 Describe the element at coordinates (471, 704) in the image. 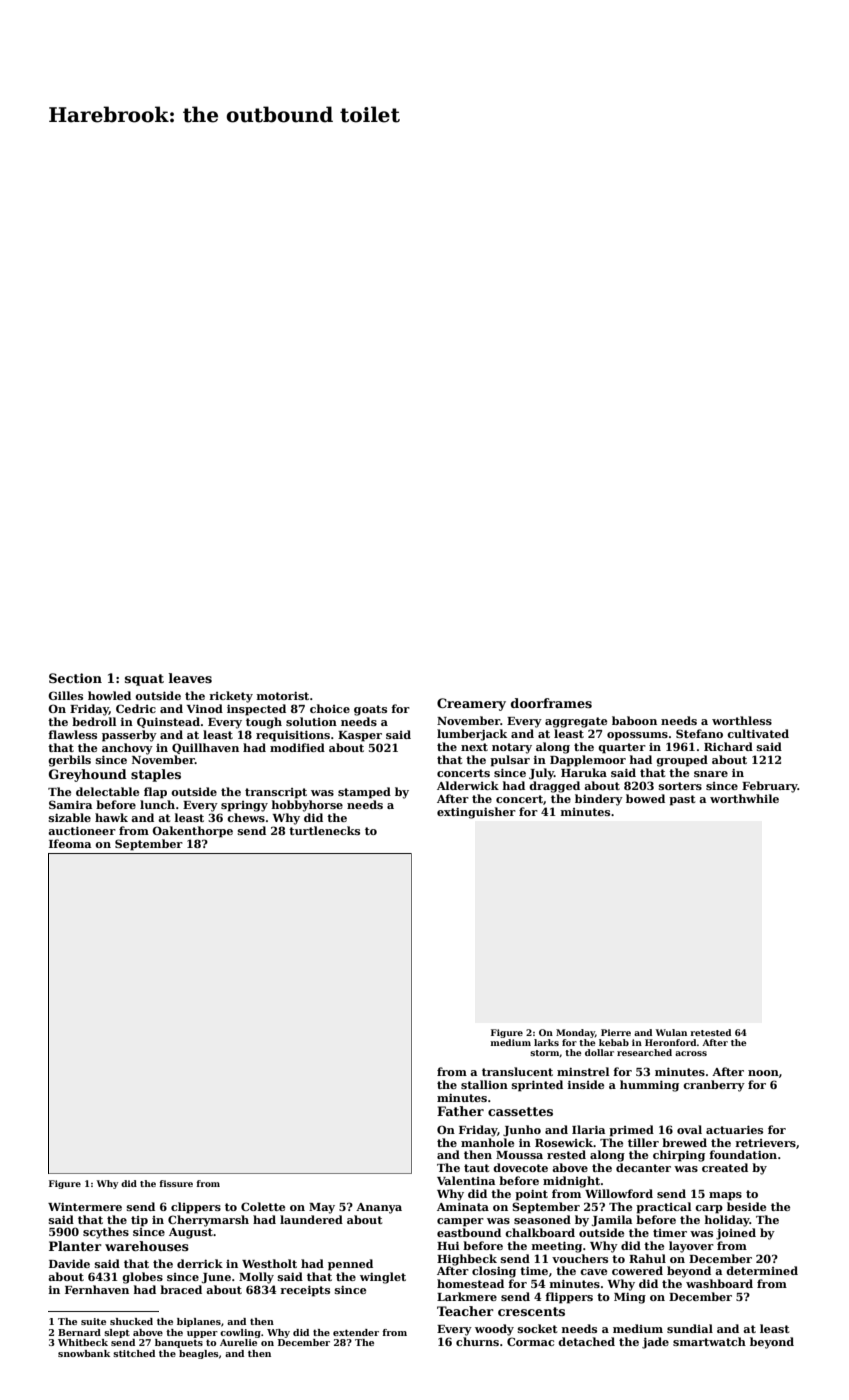

I see `Creamery` at that location.
